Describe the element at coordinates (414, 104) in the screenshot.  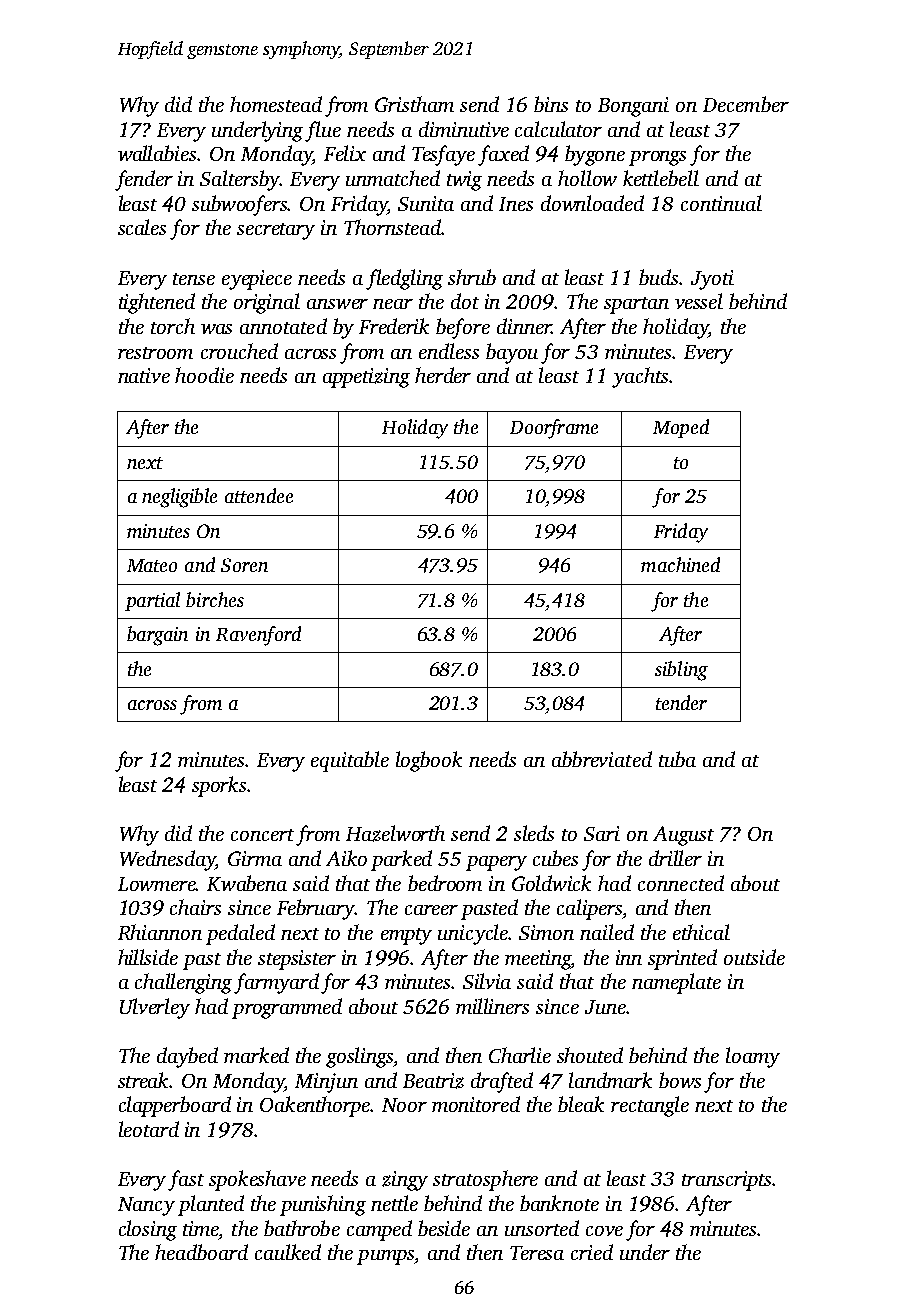
I see `Gristham` at that location.
